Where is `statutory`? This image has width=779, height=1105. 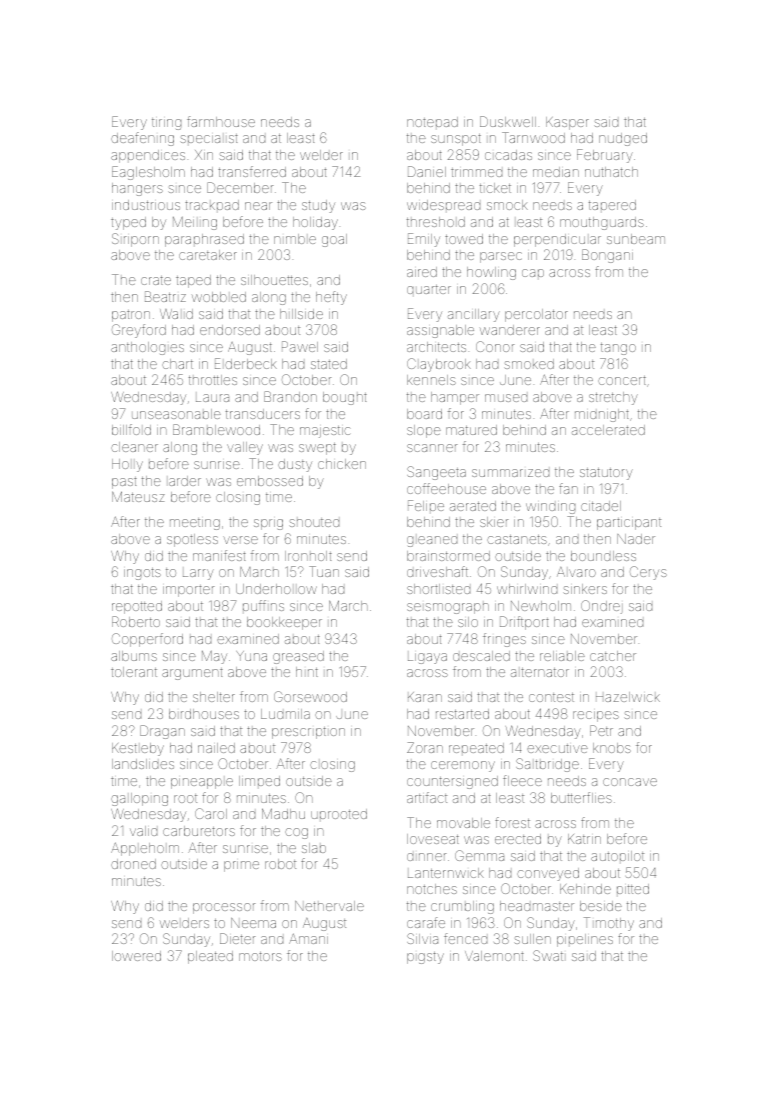 statutory is located at coordinates (606, 474).
